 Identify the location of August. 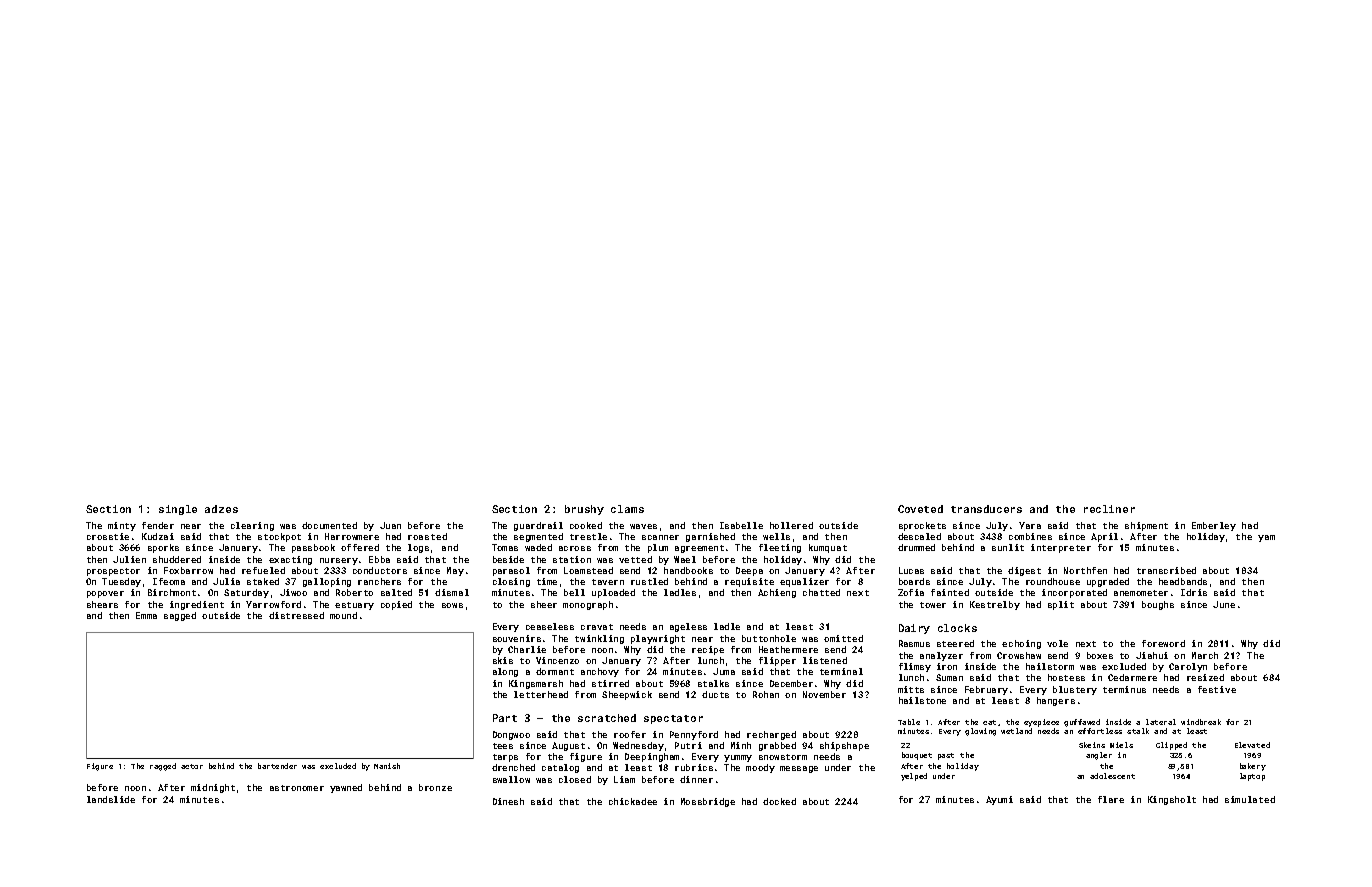
(568, 746).
